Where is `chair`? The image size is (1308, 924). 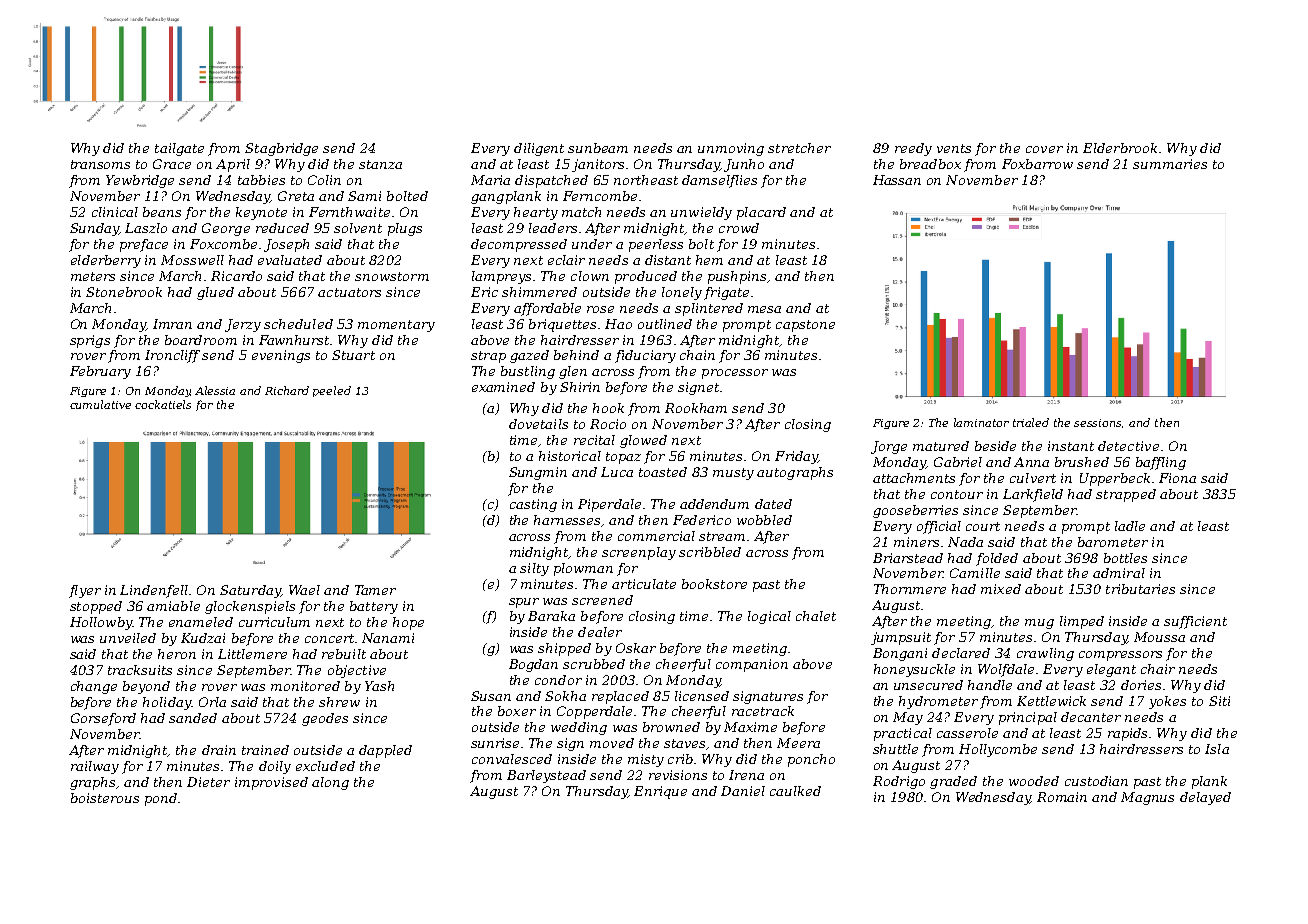 chair is located at coordinates (1158, 669).
